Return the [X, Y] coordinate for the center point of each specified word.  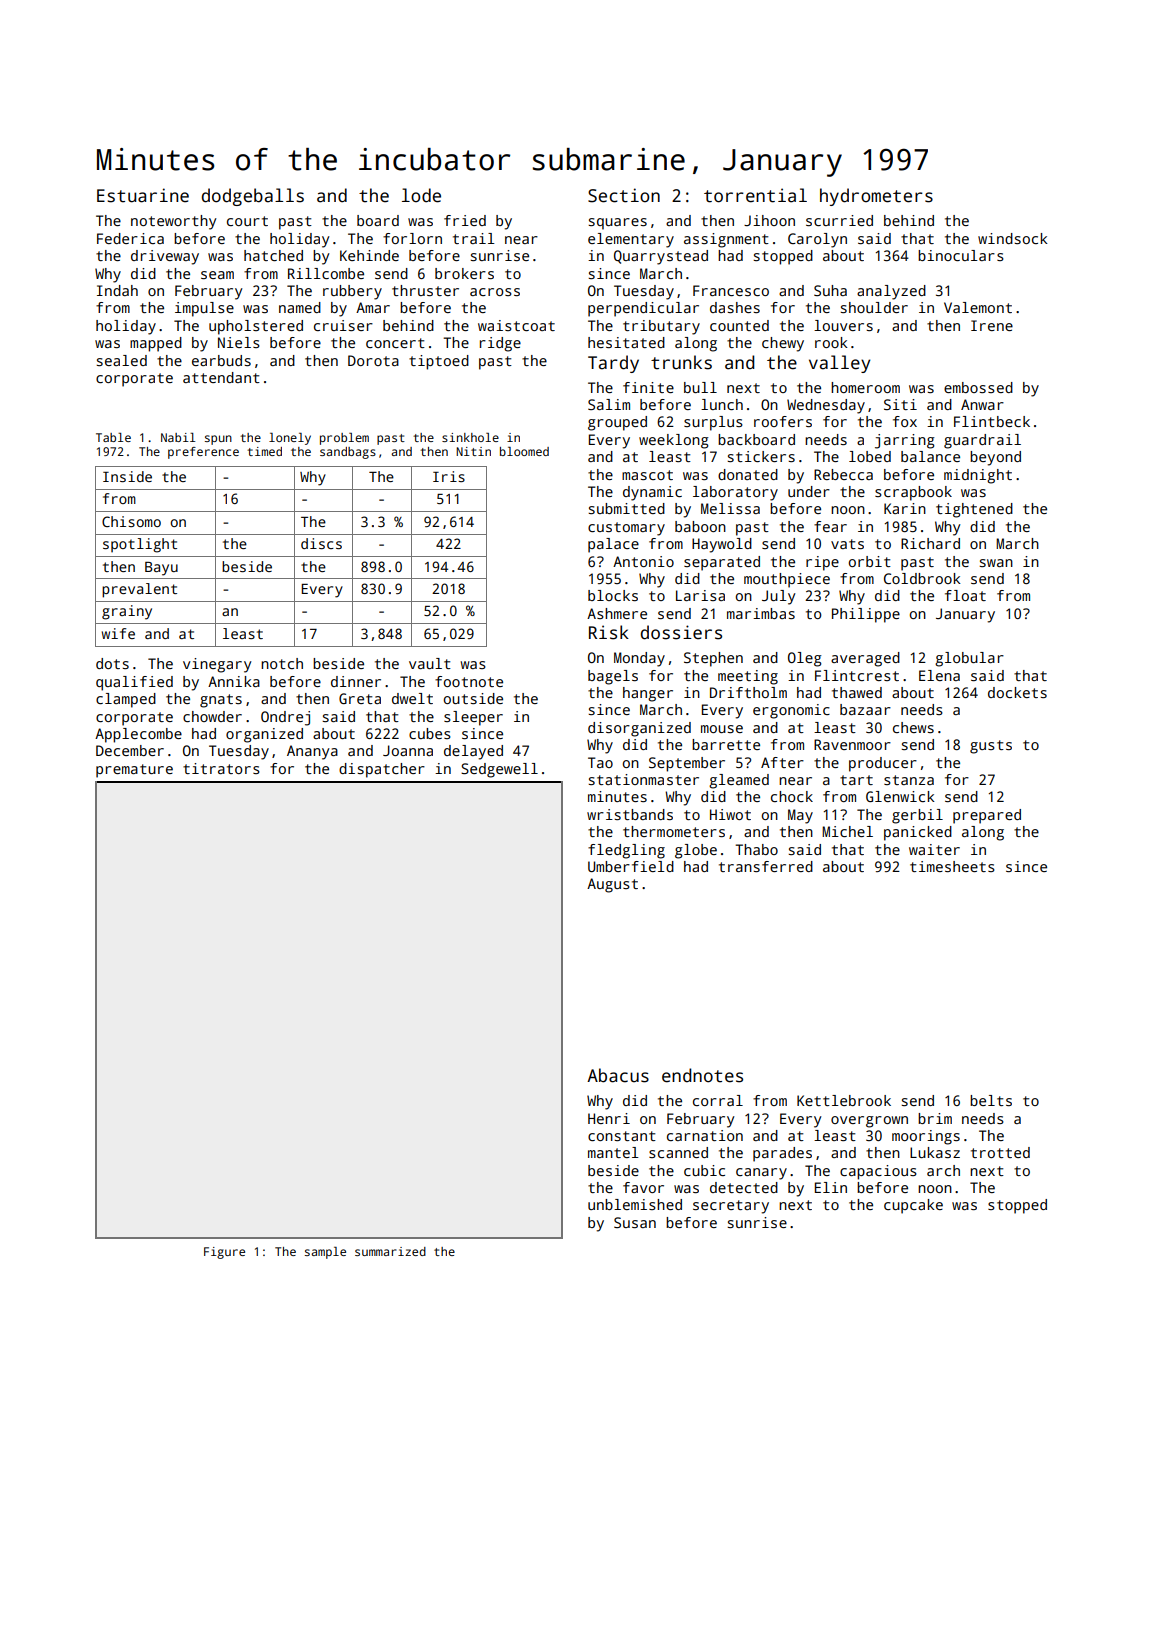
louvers [843, 325]
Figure [224, 1253]
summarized [390, 1251]
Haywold [722, 545]
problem [344, 439]
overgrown [869, 1122]
